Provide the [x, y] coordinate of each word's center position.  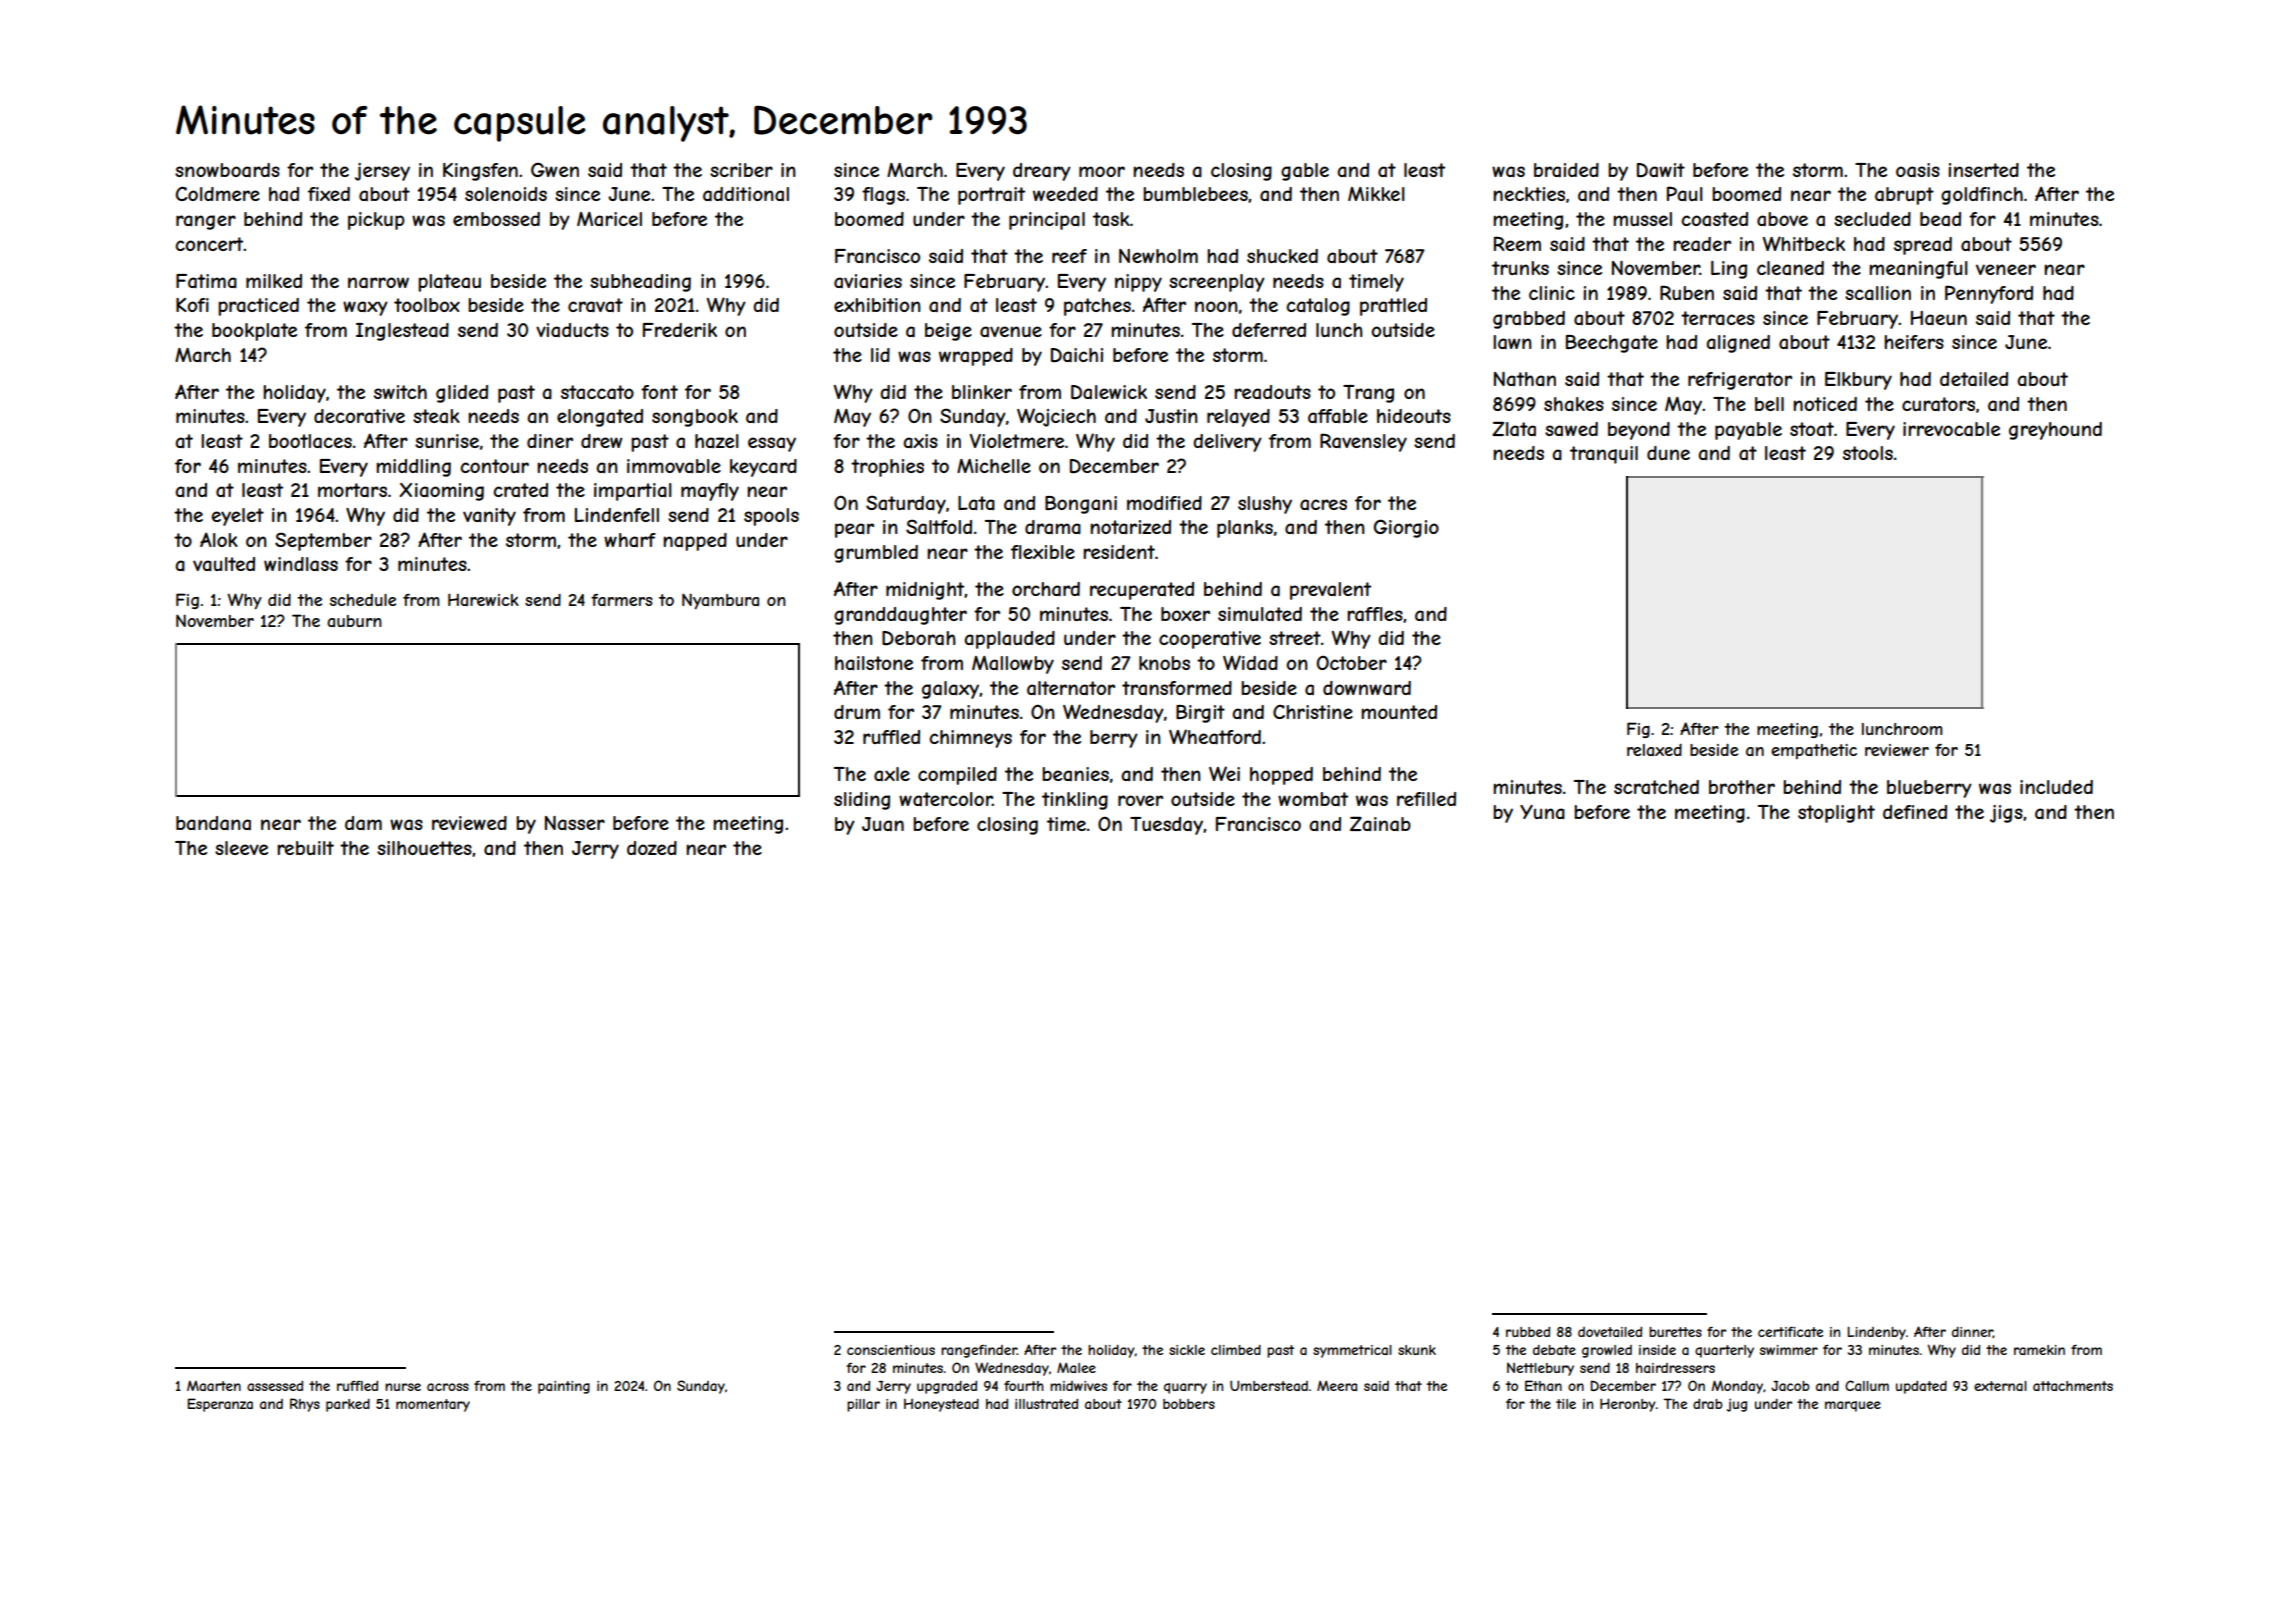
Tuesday [1166, 826]
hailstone [874, 663]
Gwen [555, 169]
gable [1305, 172]
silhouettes [424, 848]
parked [348, 1405]
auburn [354, 621]
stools [1868, 453]
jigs [2006, 814]
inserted [1983, 170]
